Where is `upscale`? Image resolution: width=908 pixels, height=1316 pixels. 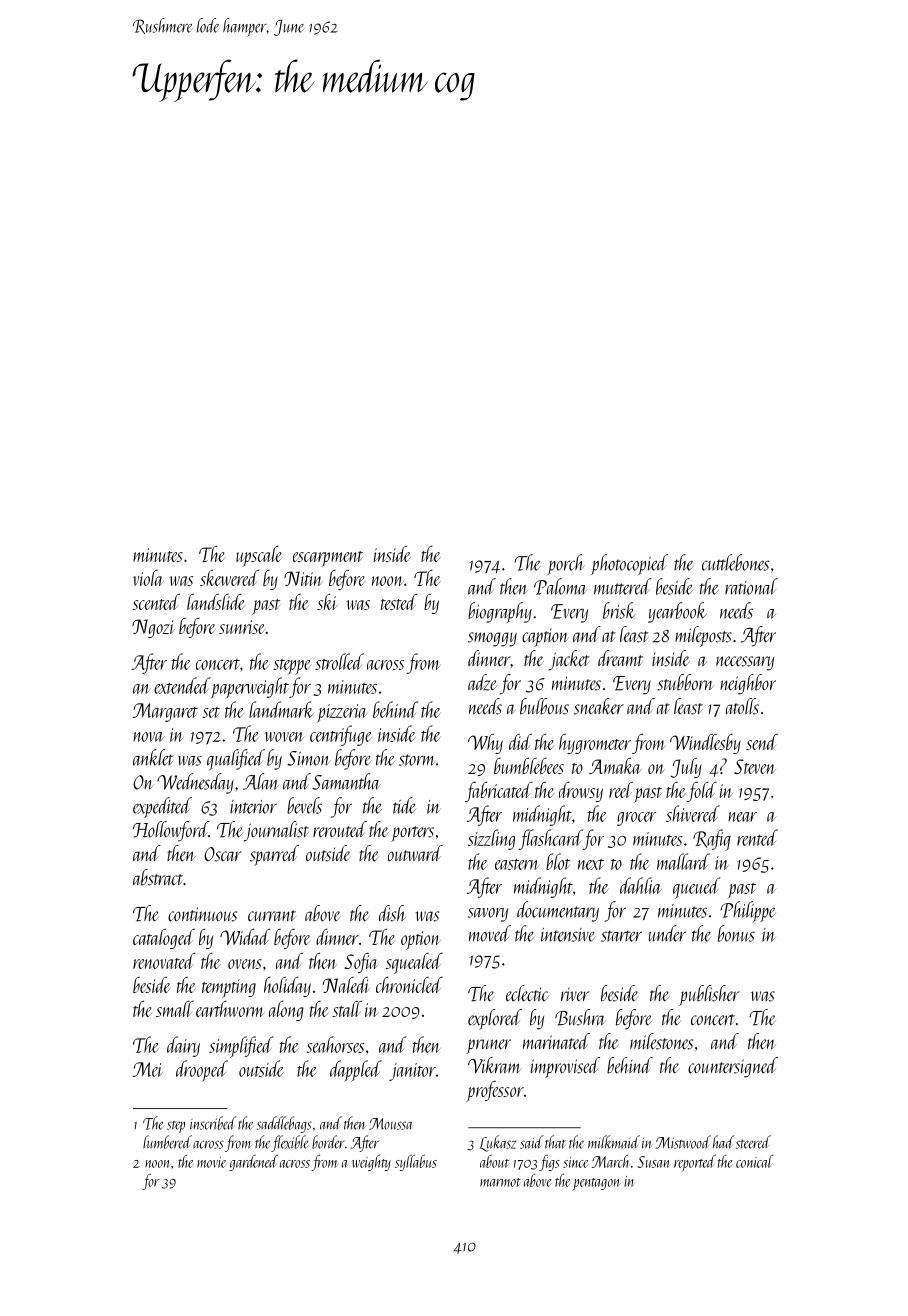 upscale is located at coordinates (259, 556).
